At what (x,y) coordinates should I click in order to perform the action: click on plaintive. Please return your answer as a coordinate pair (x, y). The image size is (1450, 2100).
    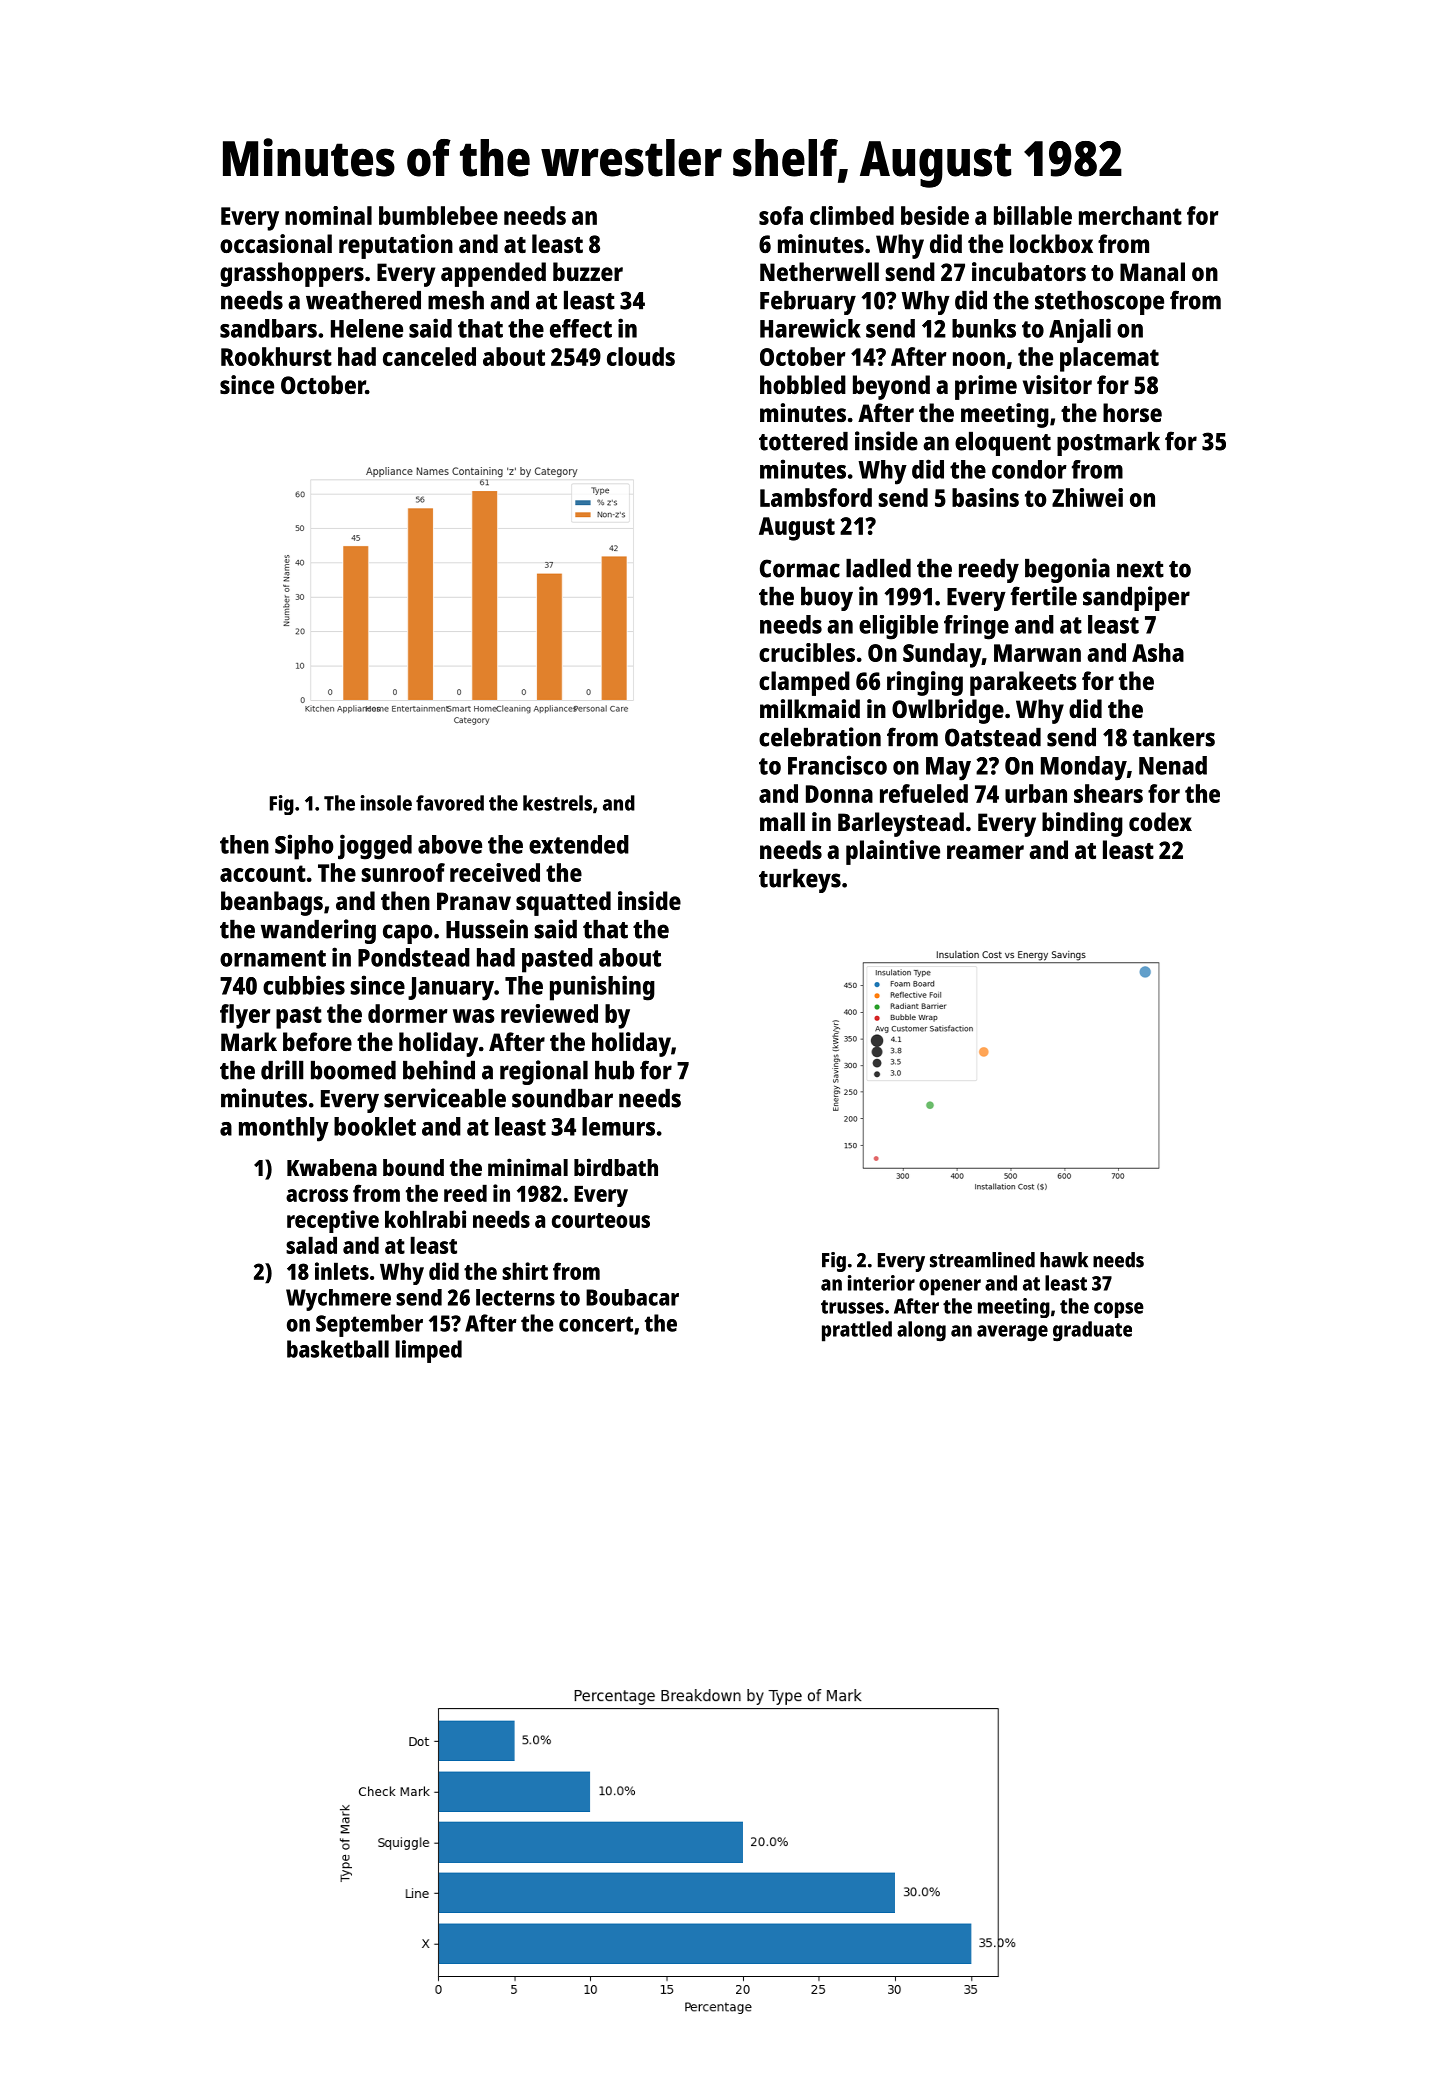
    Looking at the image, I should click on (893, 852).
